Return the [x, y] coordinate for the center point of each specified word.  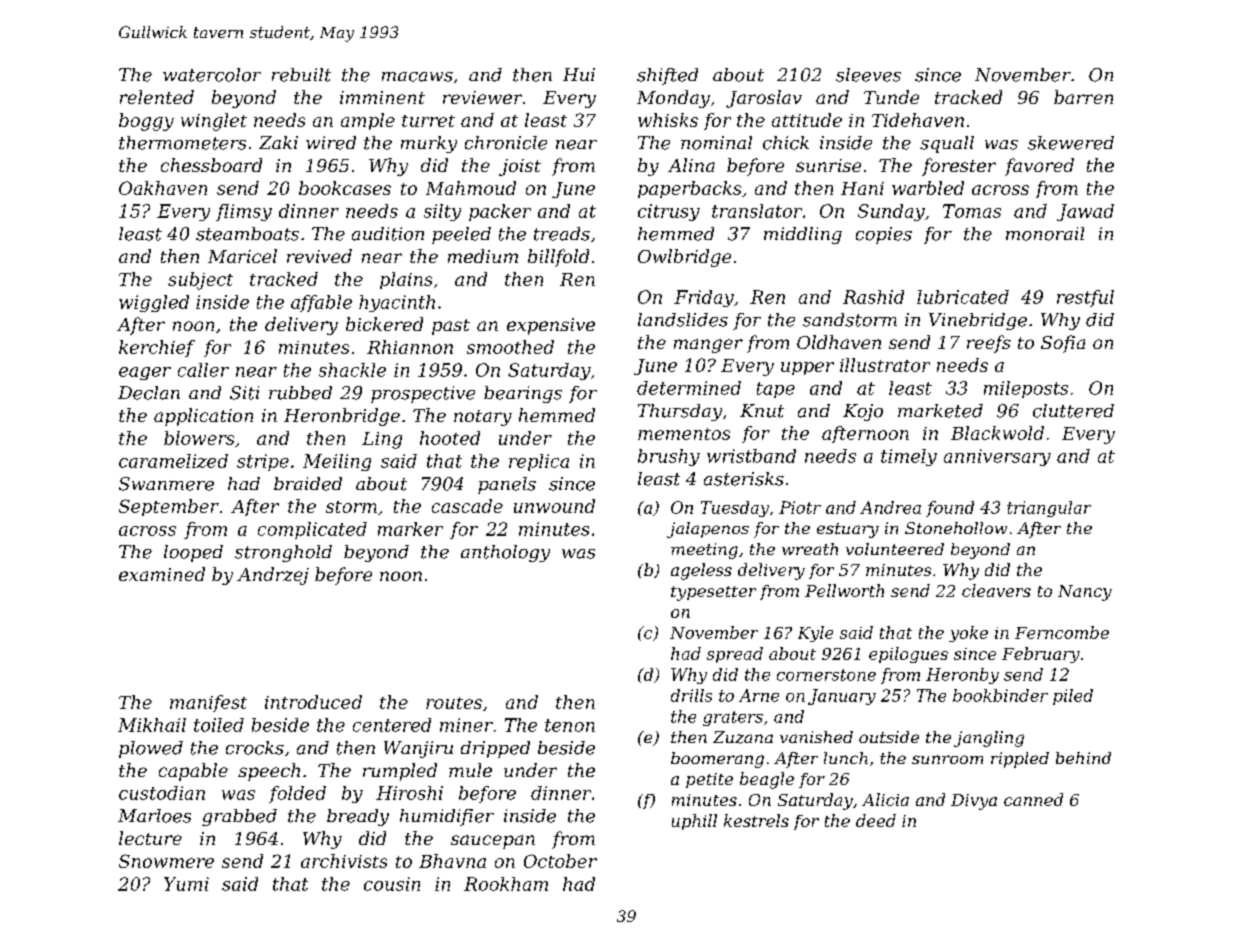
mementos [684, 434]
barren [1083, 97]
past [451, 327]
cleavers [996, 590]
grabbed [239, 817]
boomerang [717, 760]
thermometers [182, 143]
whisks [668, 120]
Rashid [873, 297]
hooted [450, 438]
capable [193, 772]
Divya [974, 802]
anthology [505, 553]
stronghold [283, 553]
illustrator [885, 365]
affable [321, 303]
